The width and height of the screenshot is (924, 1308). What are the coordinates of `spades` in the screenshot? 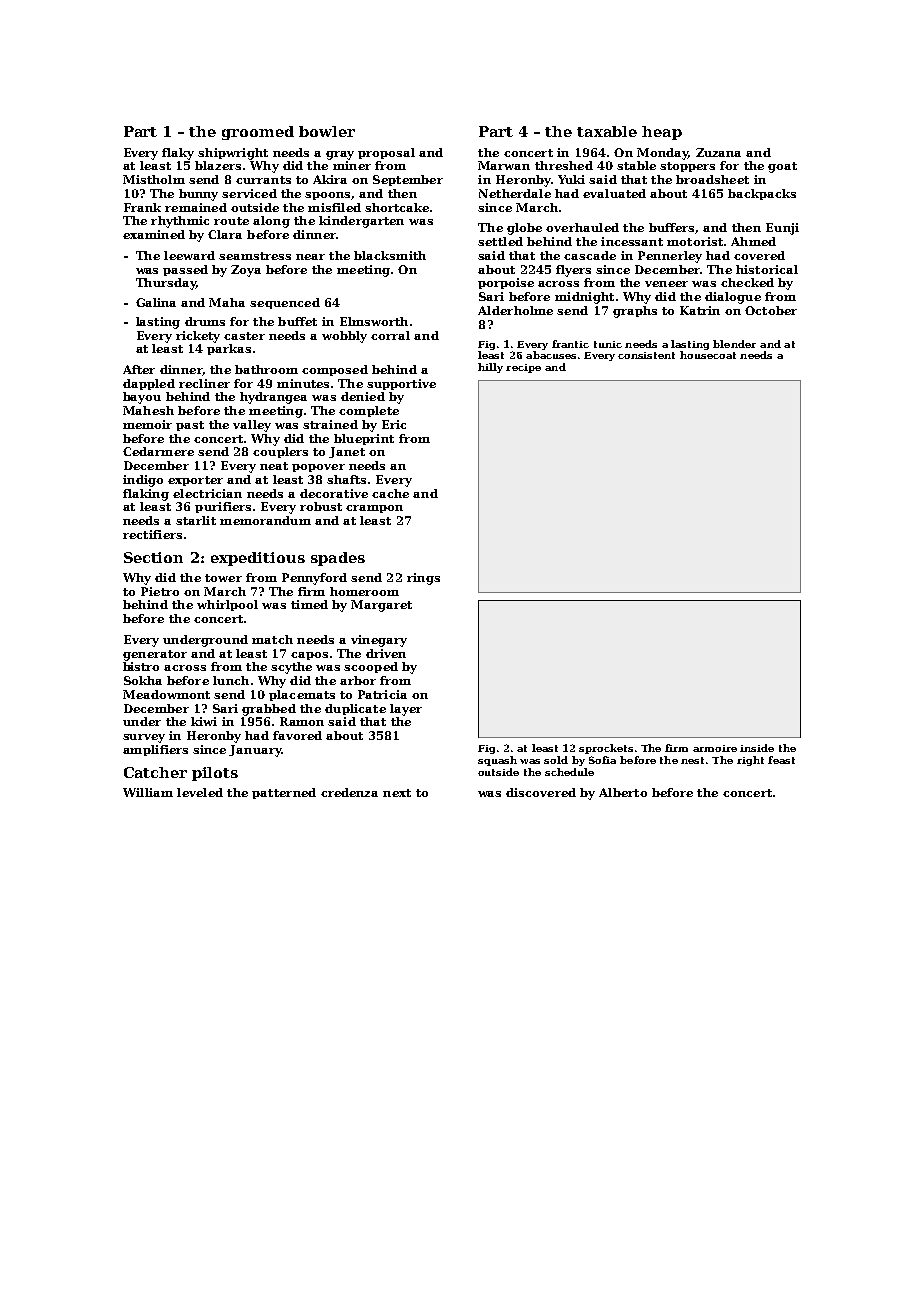 It's located at (338, 559).
